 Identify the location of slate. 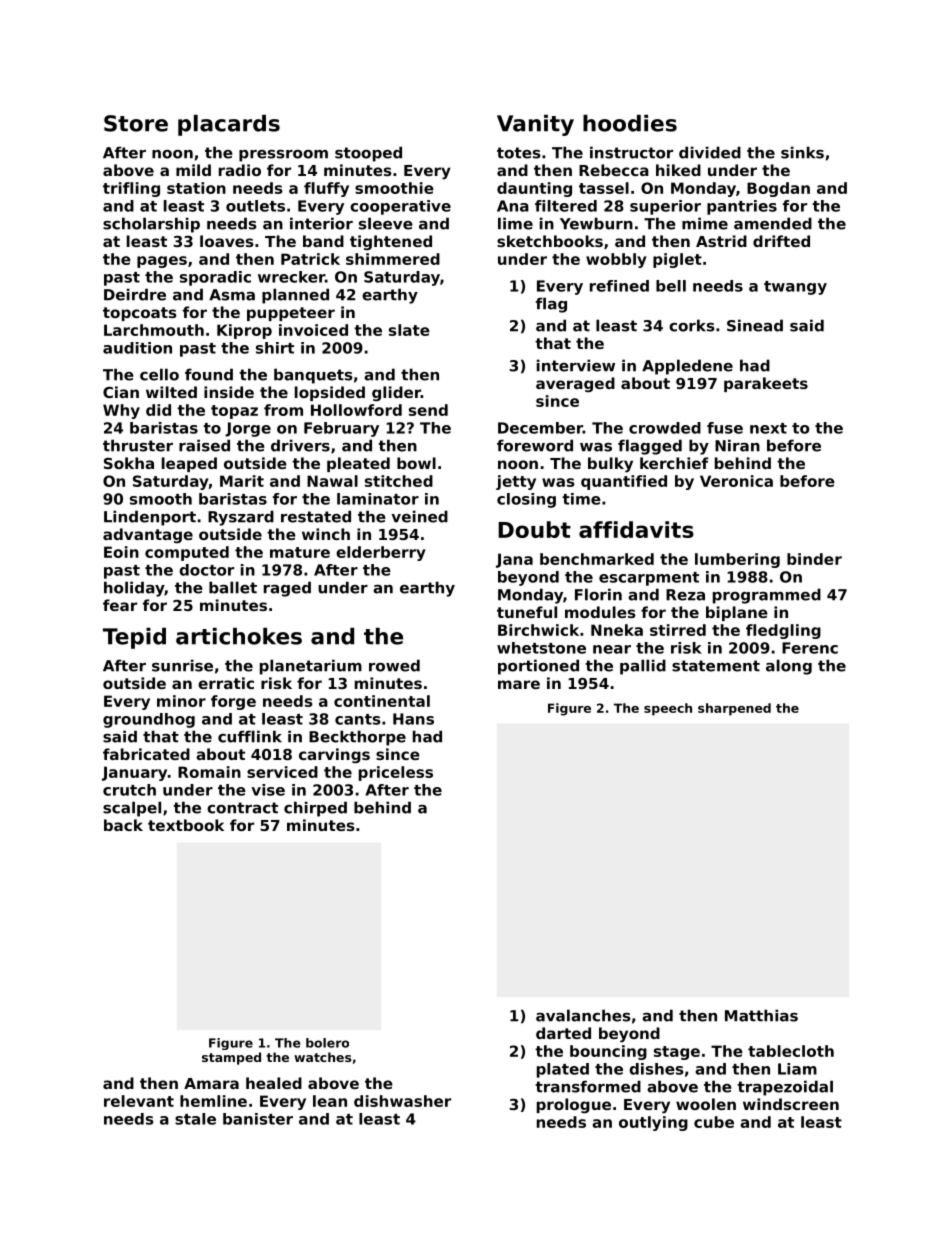
(409, 330).
